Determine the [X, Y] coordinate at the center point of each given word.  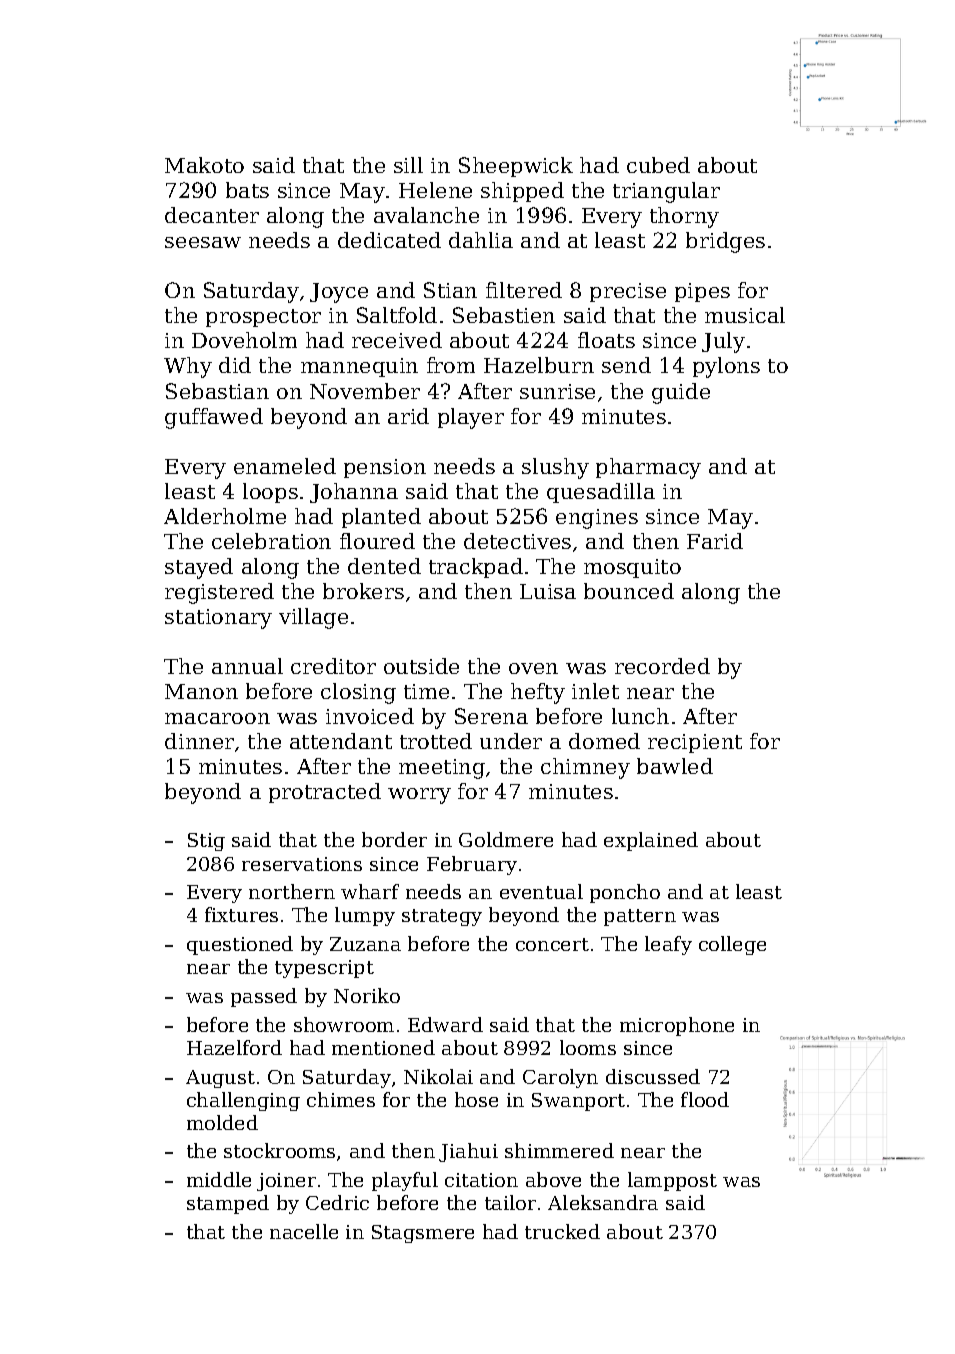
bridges [725, 242]
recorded [662, 666]
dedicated [389, 240]
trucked [562, 1231]
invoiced [370, 716]
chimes [341, 1099]
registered [219, 593]
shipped [522, 192]
